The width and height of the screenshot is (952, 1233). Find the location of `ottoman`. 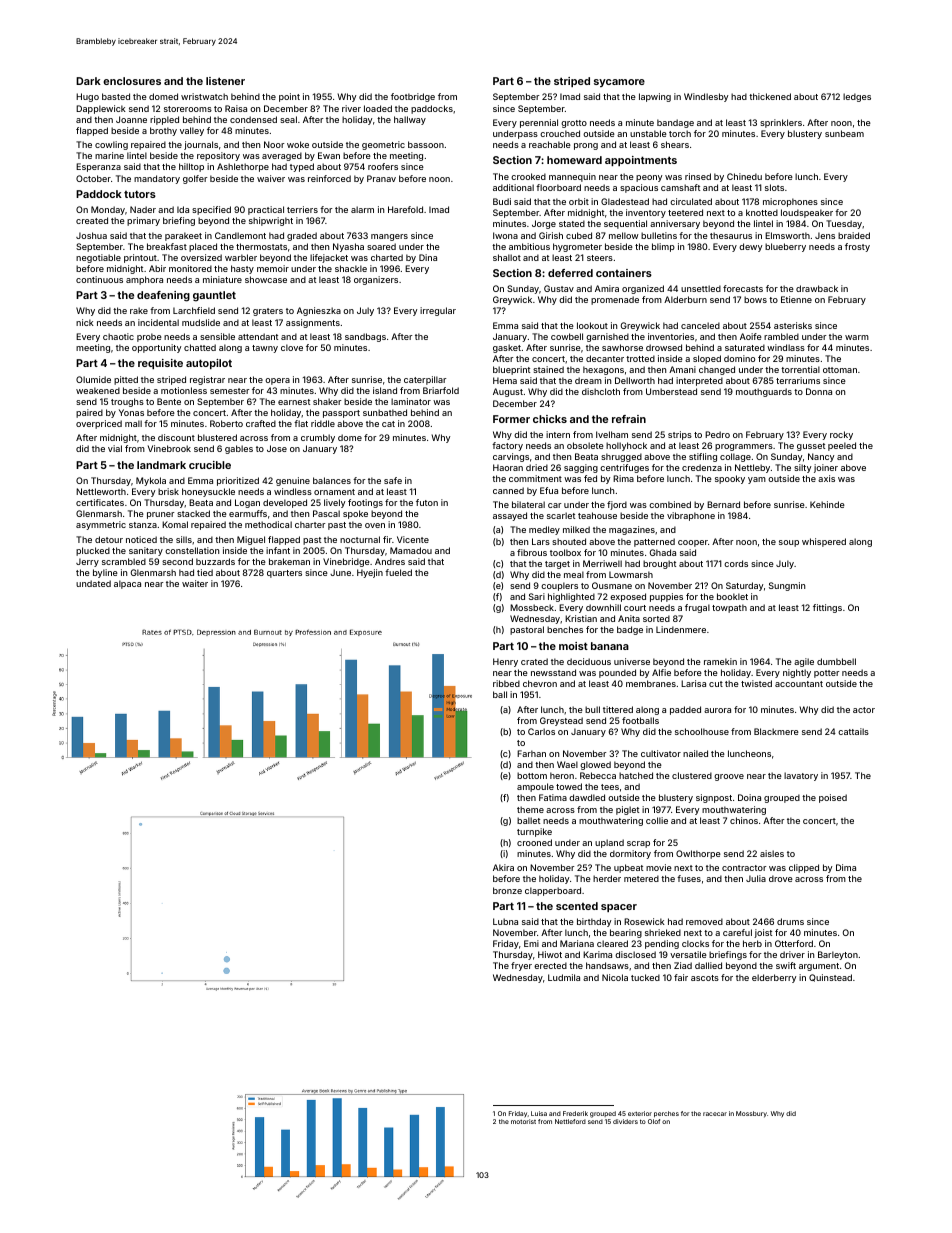

ottoman is located at coordinates (840, 370).
